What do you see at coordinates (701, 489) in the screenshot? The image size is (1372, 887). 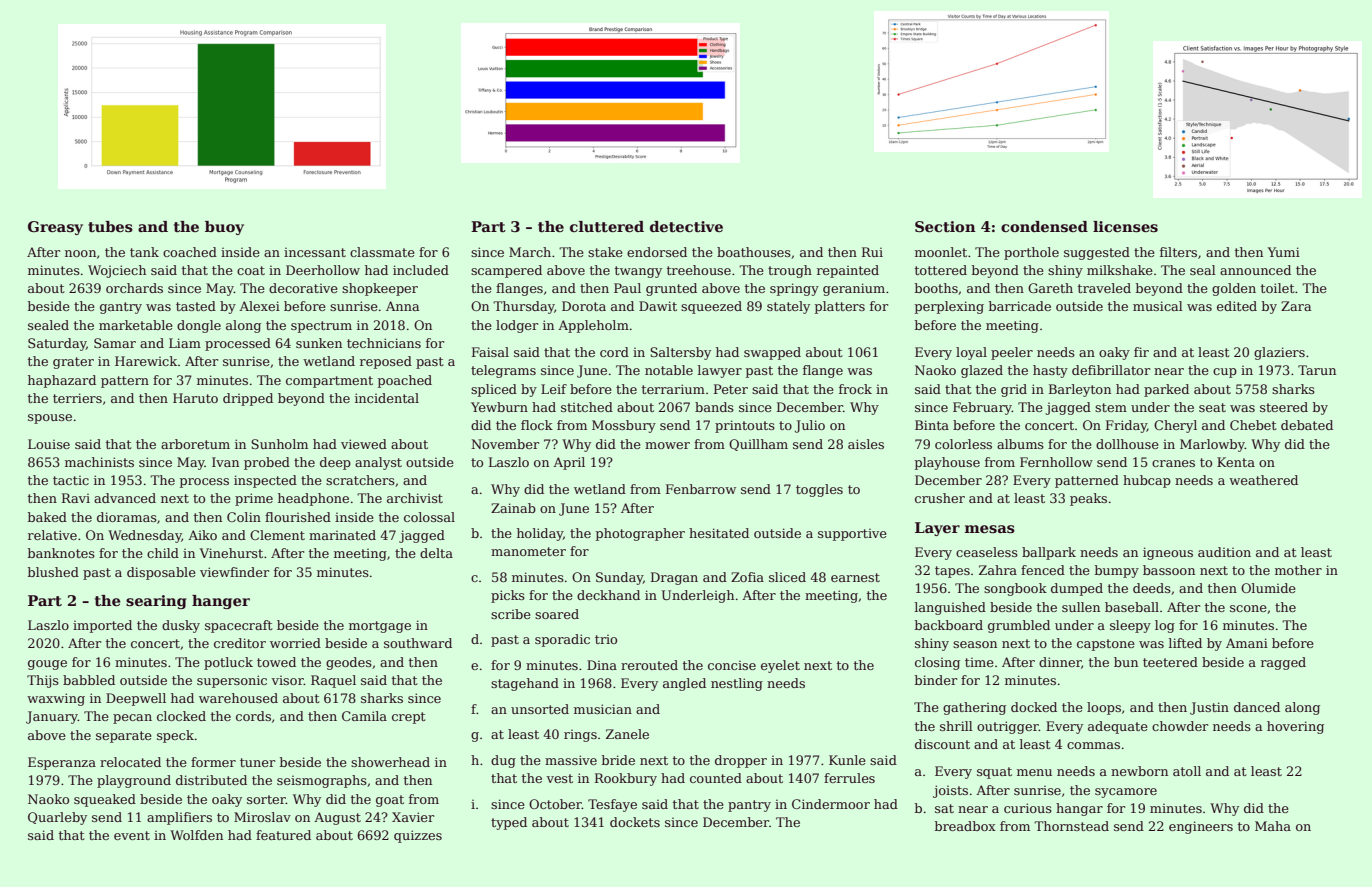 I see `Fenbarrow` at bounding box center [701, 489].
